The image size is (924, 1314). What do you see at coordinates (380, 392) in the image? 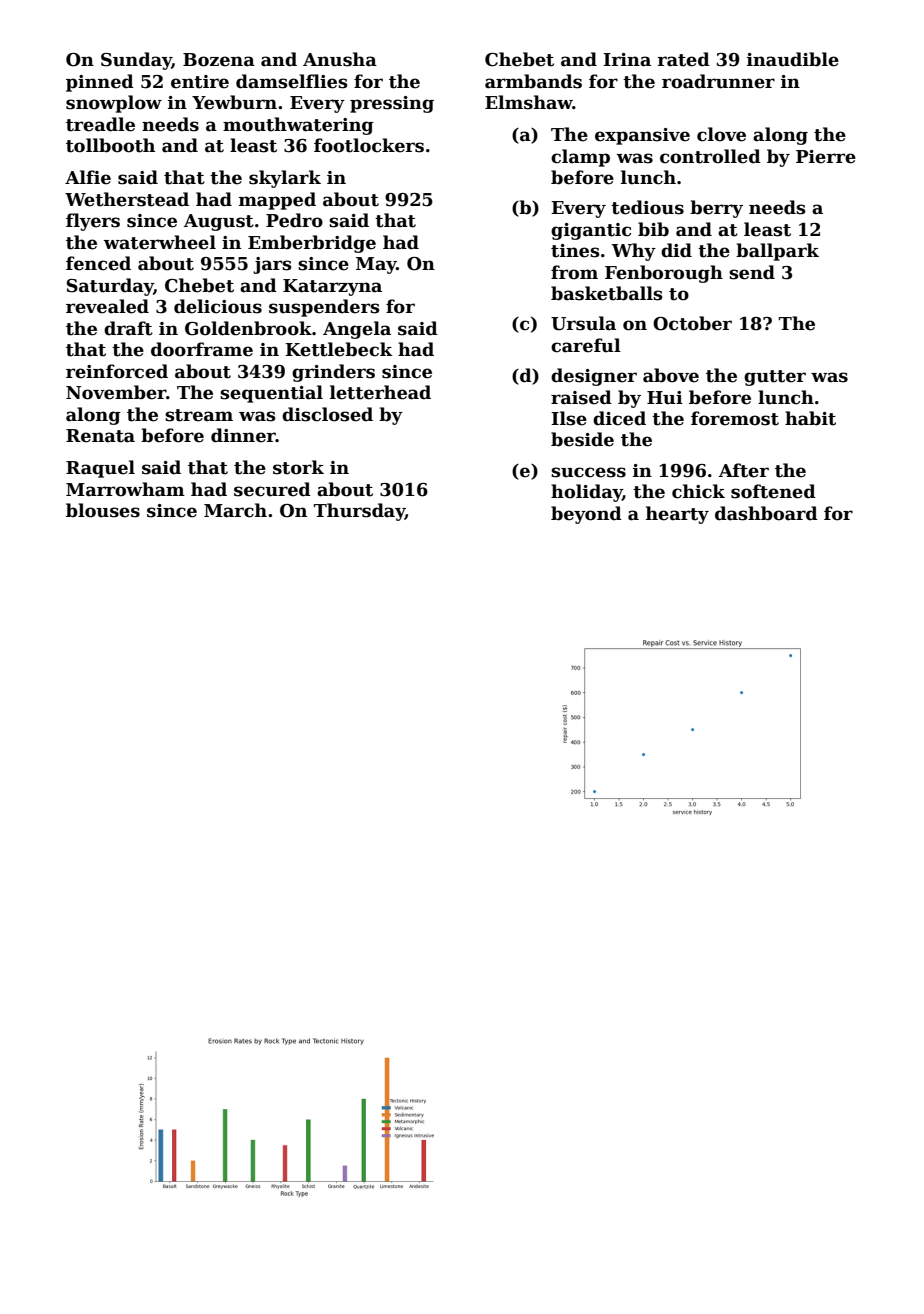
I see `letterhead` at bounding box center [380, 392].
